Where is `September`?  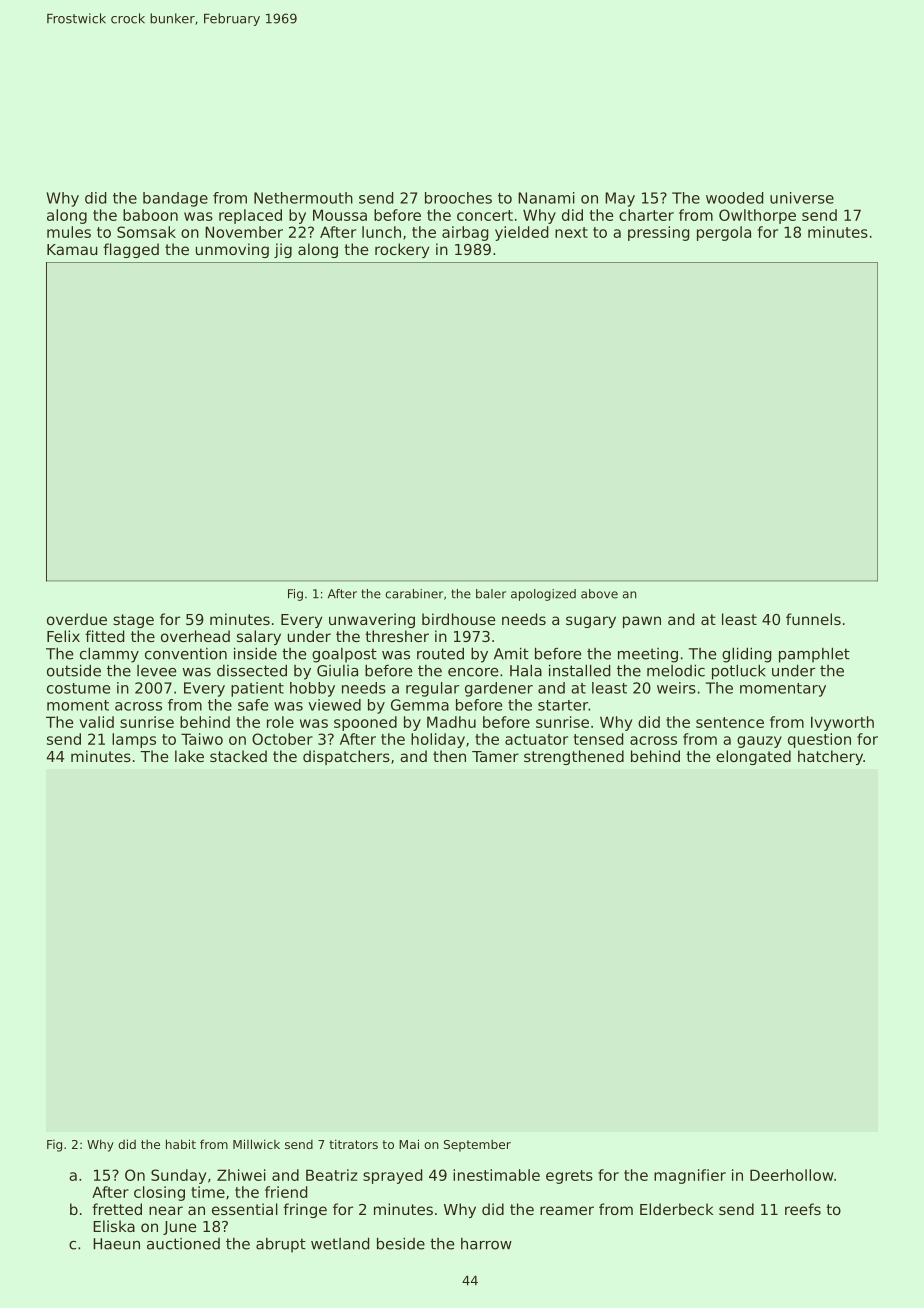 September is located at coordinates (477, 1146).
